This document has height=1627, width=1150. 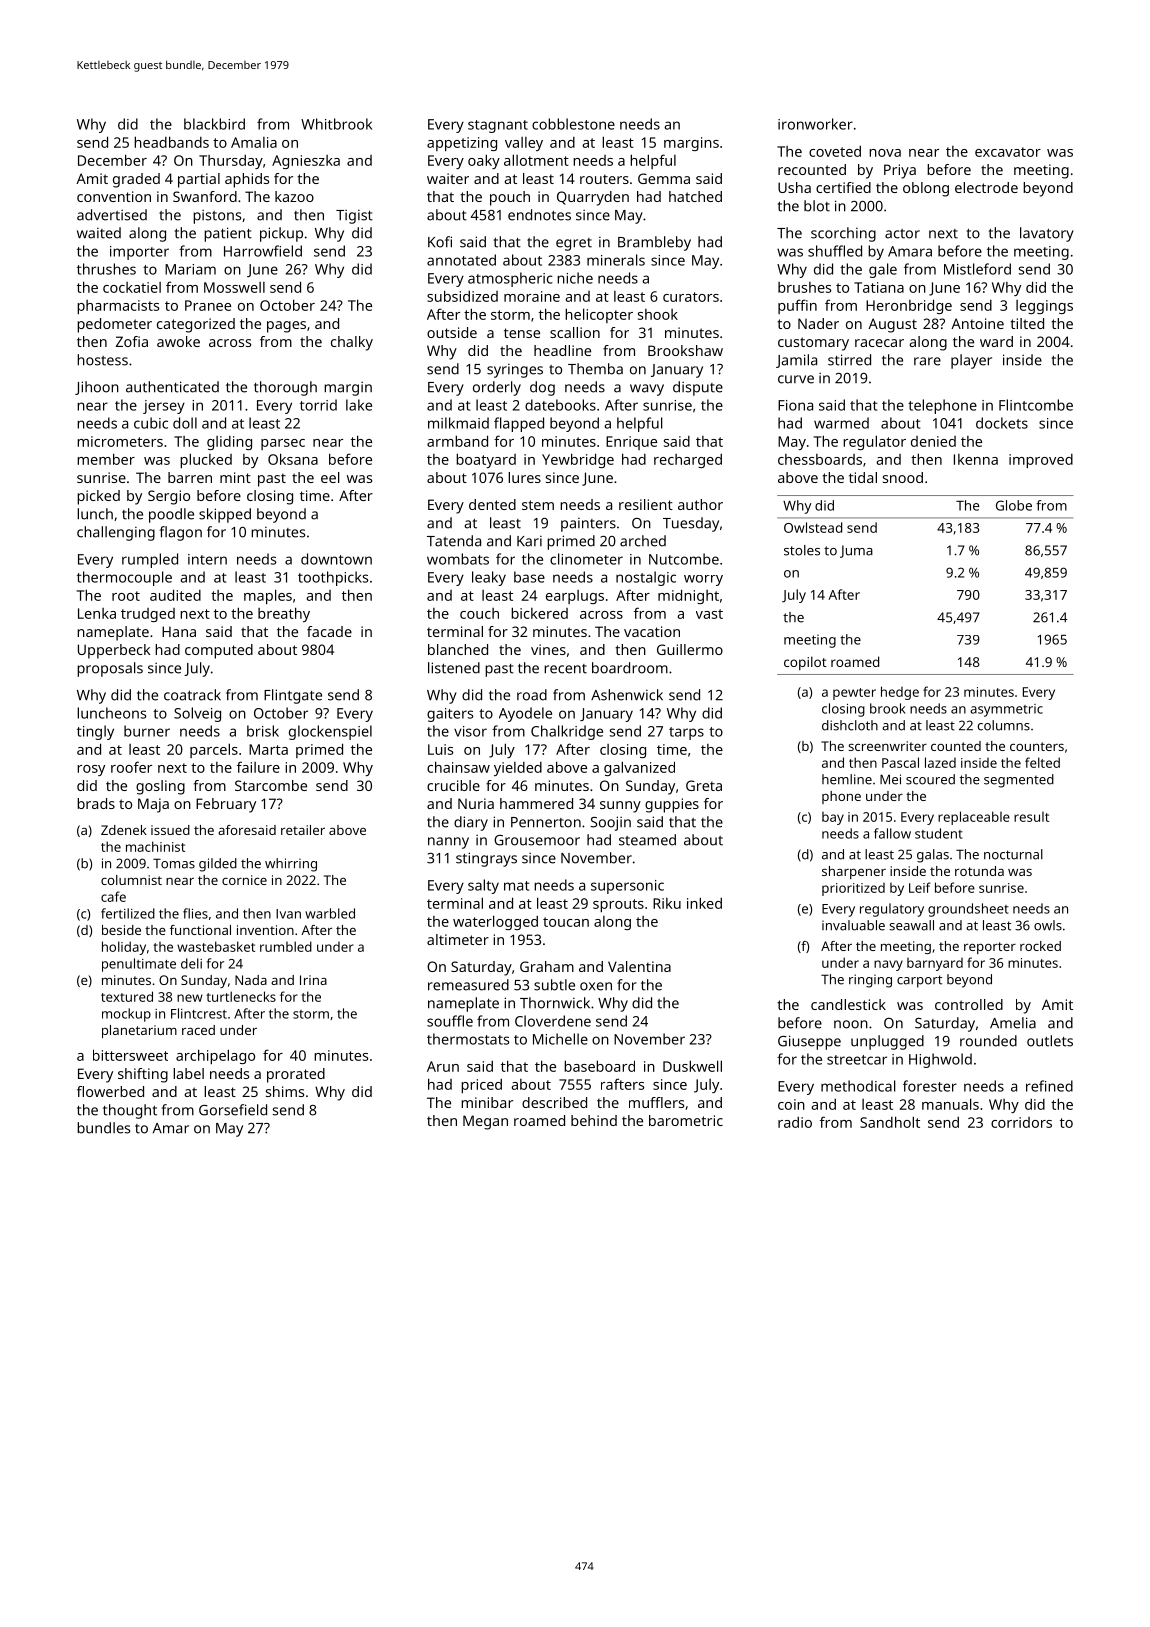 I want to click on Flintcombe, so click(x=1036, y=405).
